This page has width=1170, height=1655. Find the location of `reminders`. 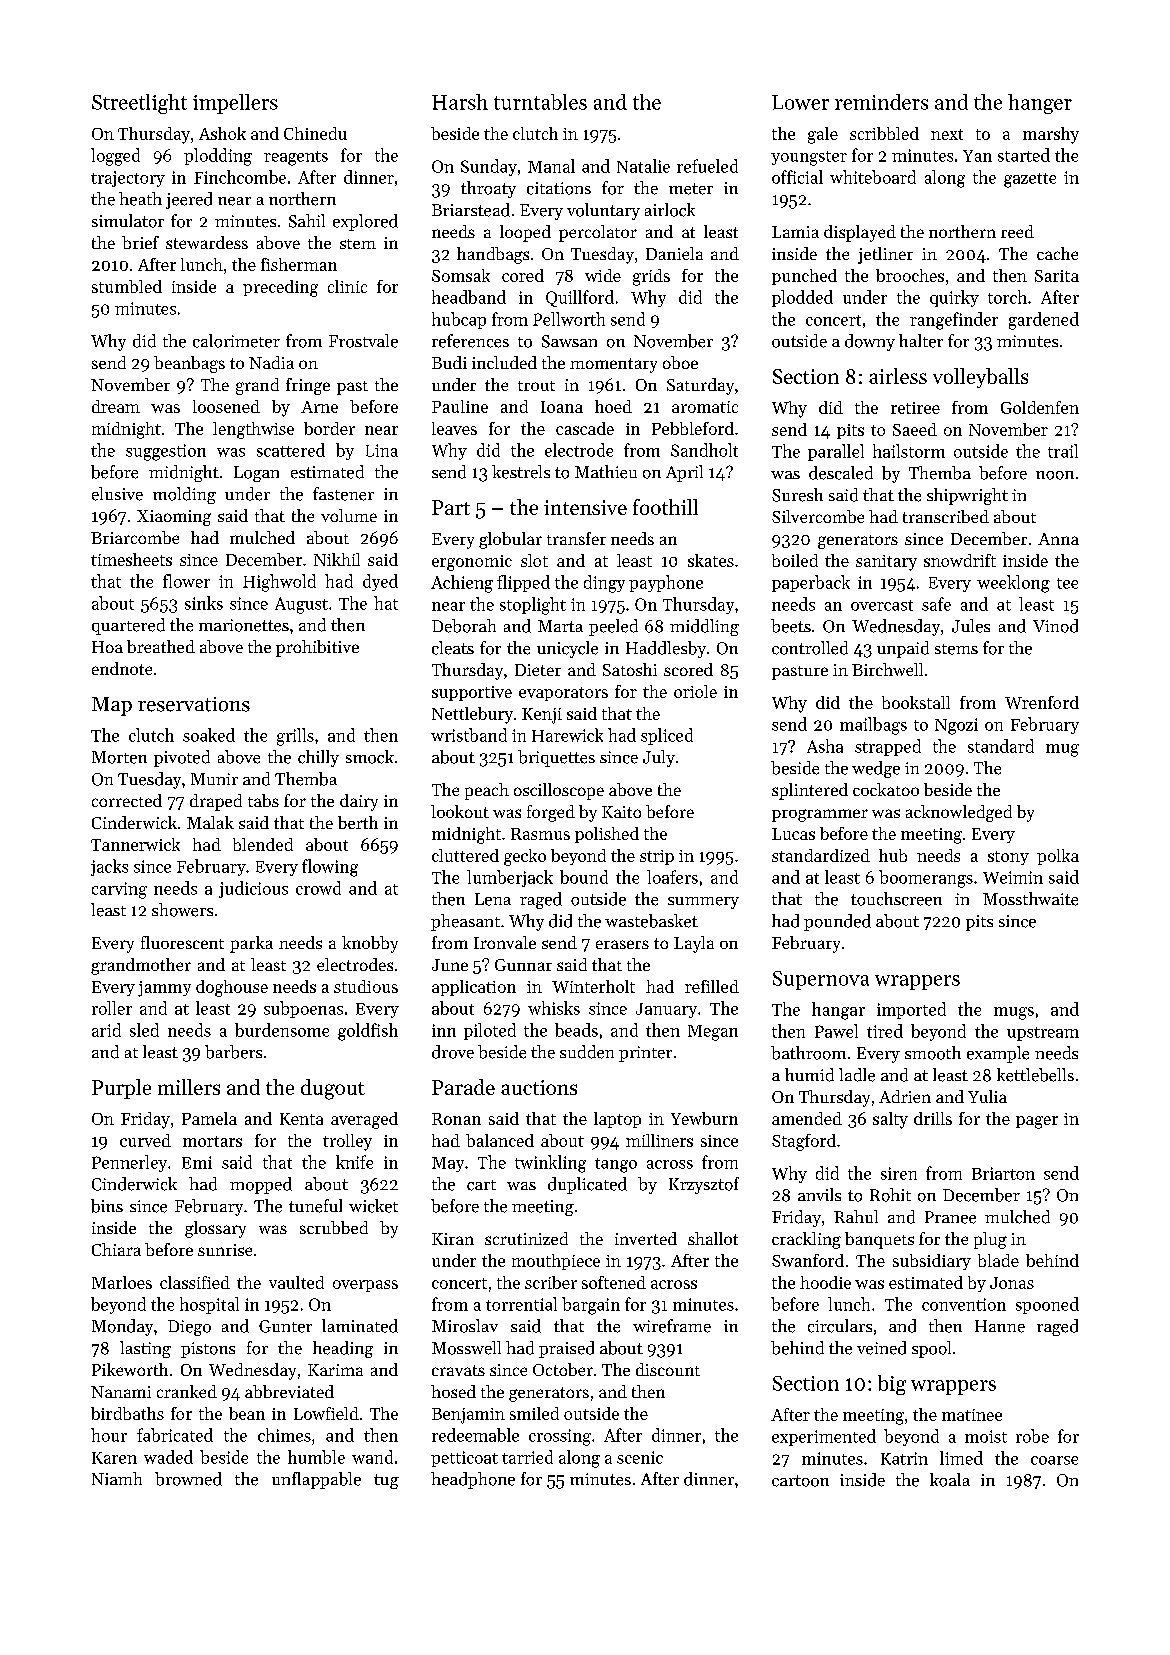

reminders is located at coordinates (881, 102).
